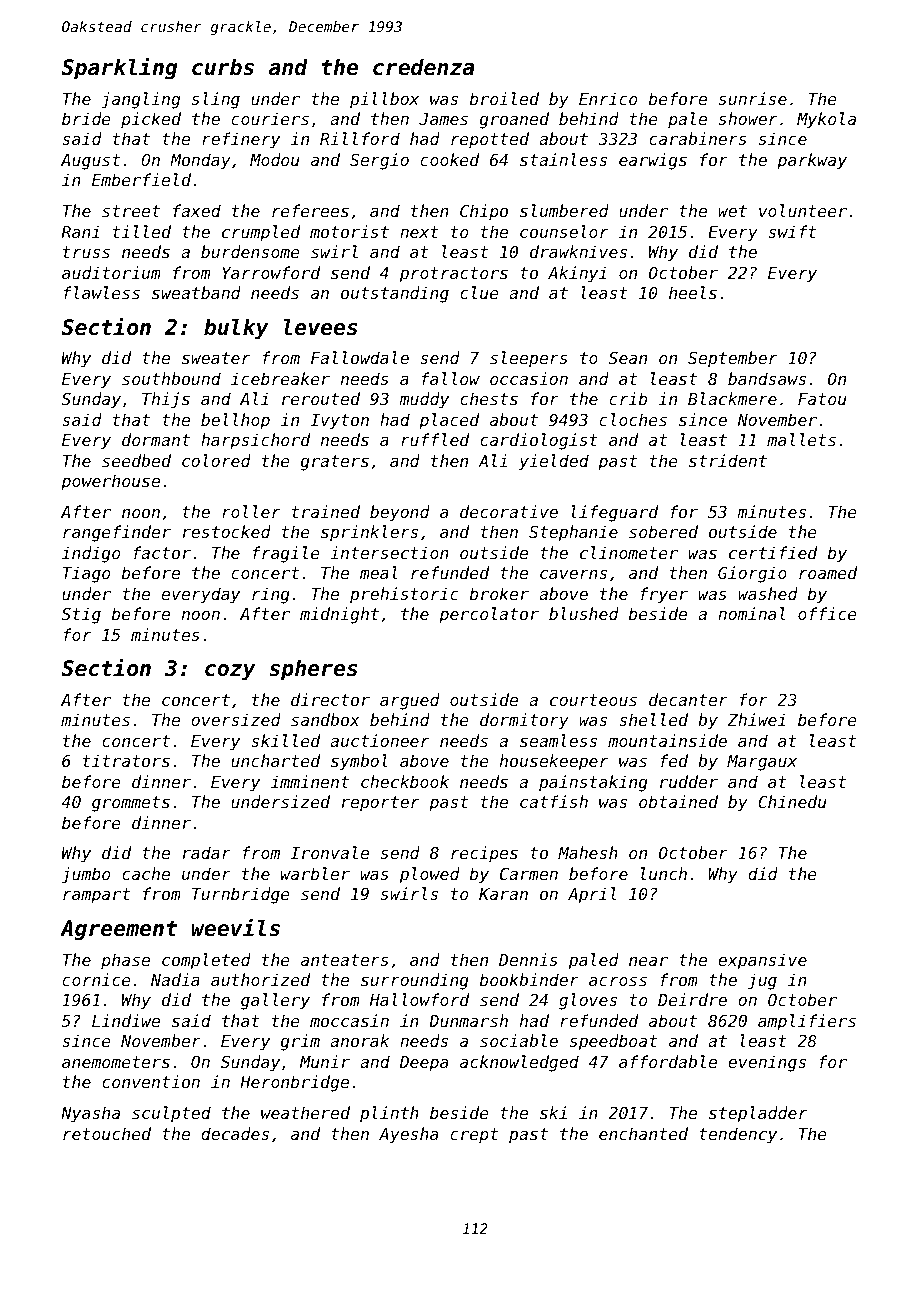  I want to click on percolator, so click(489, 615).
